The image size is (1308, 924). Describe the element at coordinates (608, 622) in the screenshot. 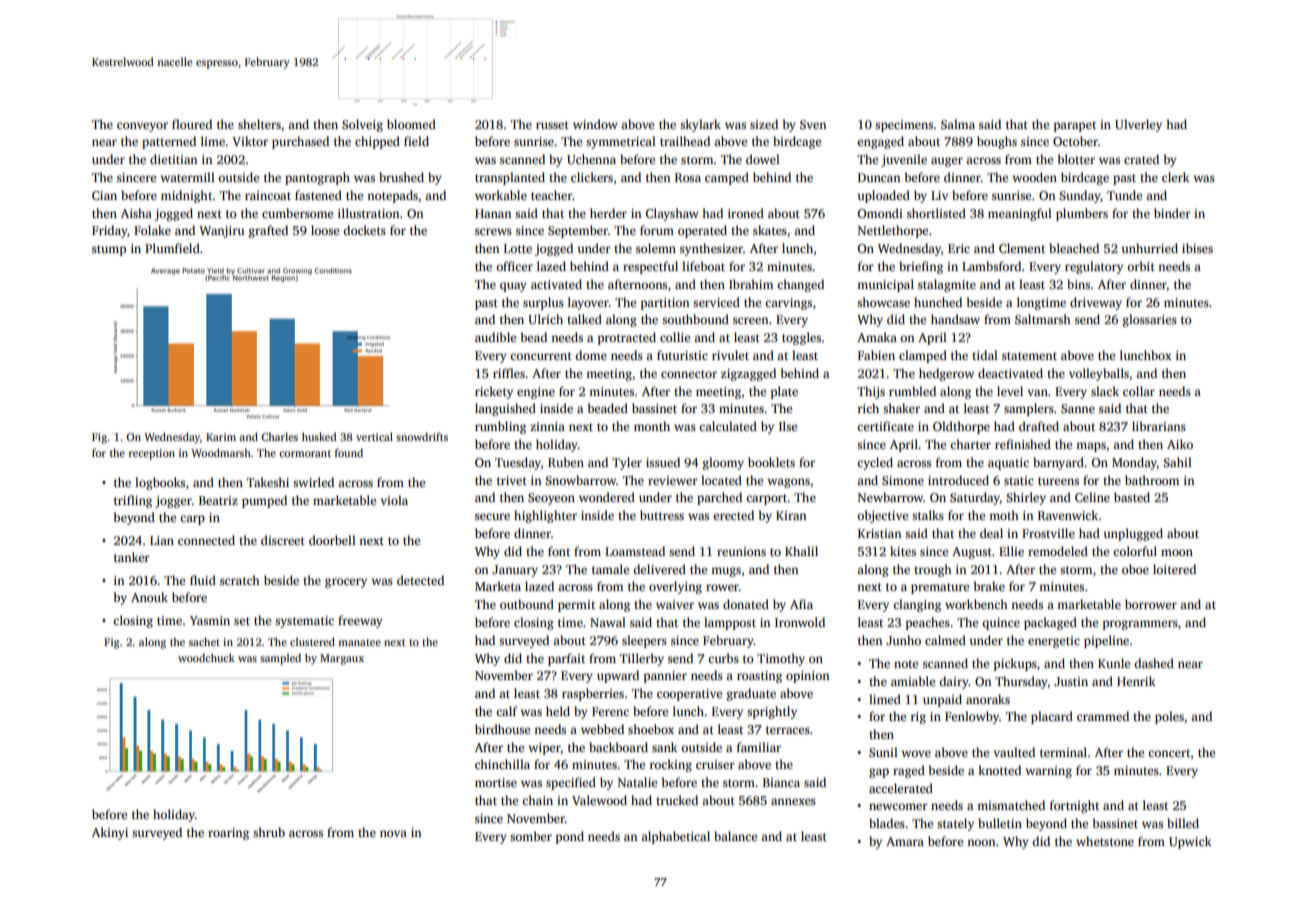

I see `Nawal` at that location.
